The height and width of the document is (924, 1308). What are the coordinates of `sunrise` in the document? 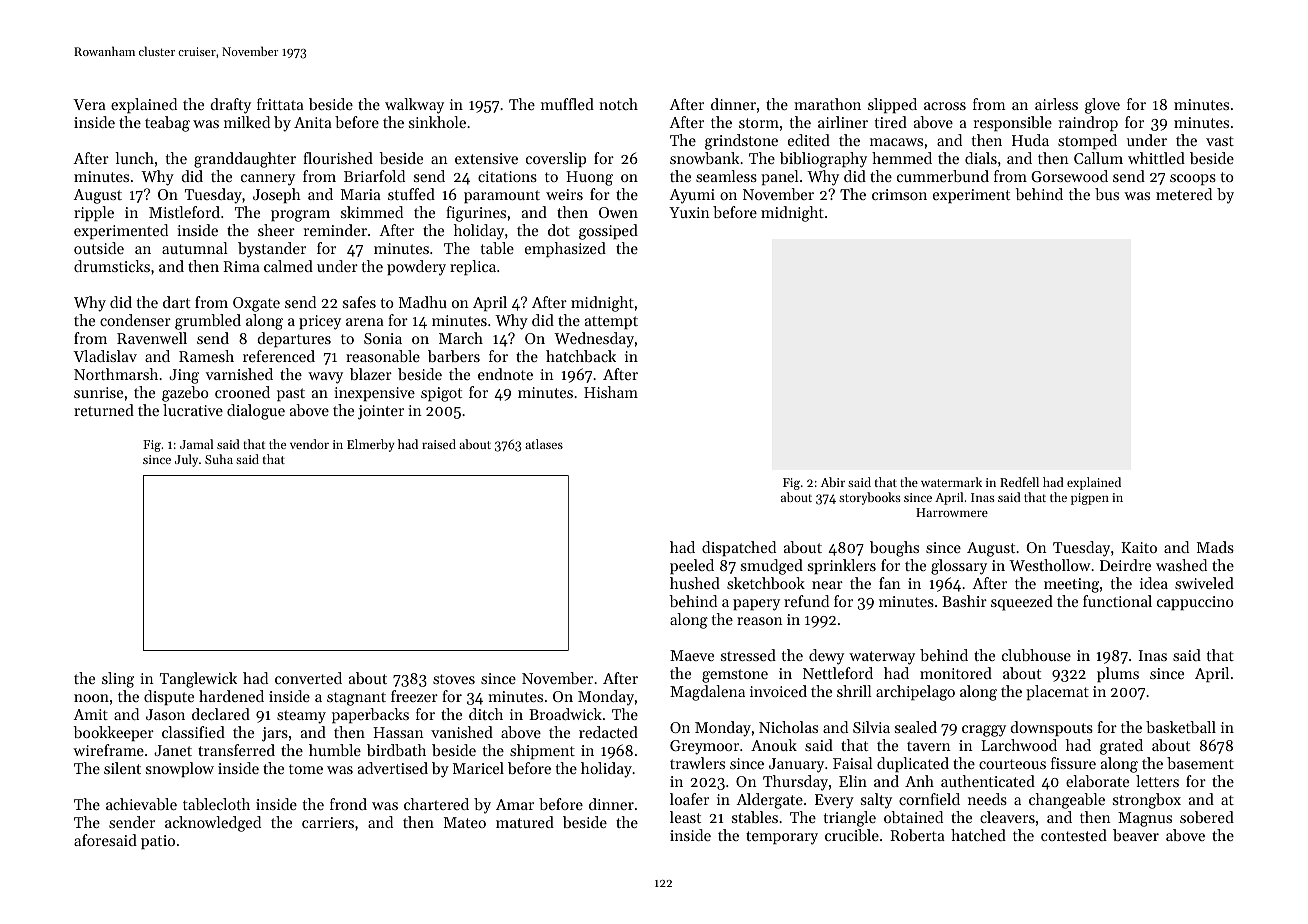 It's located at (98, 392).
